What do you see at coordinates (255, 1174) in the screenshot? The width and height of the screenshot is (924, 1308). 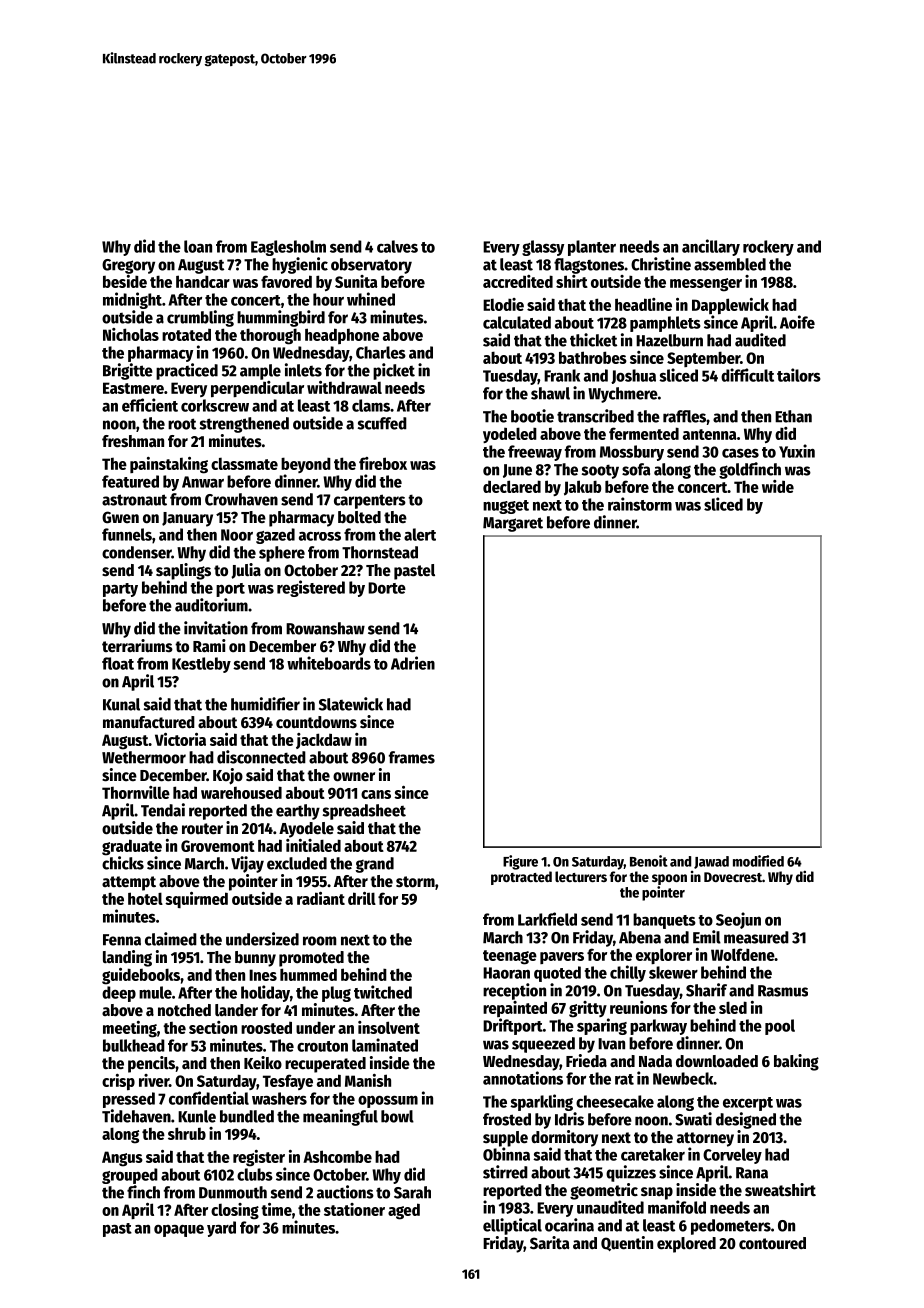 I see `clubs` at bounding box center [255, 1174].
